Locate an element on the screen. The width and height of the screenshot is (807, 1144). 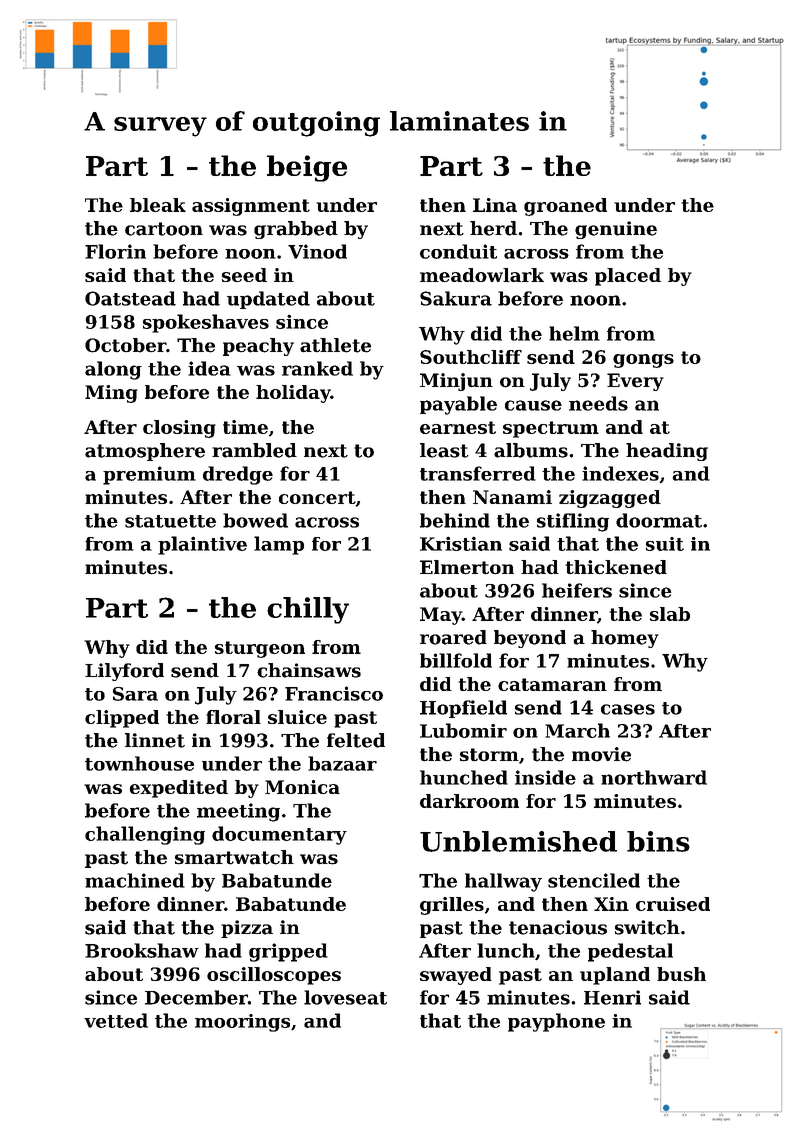
Henri is located at coordinates (612, 997).
